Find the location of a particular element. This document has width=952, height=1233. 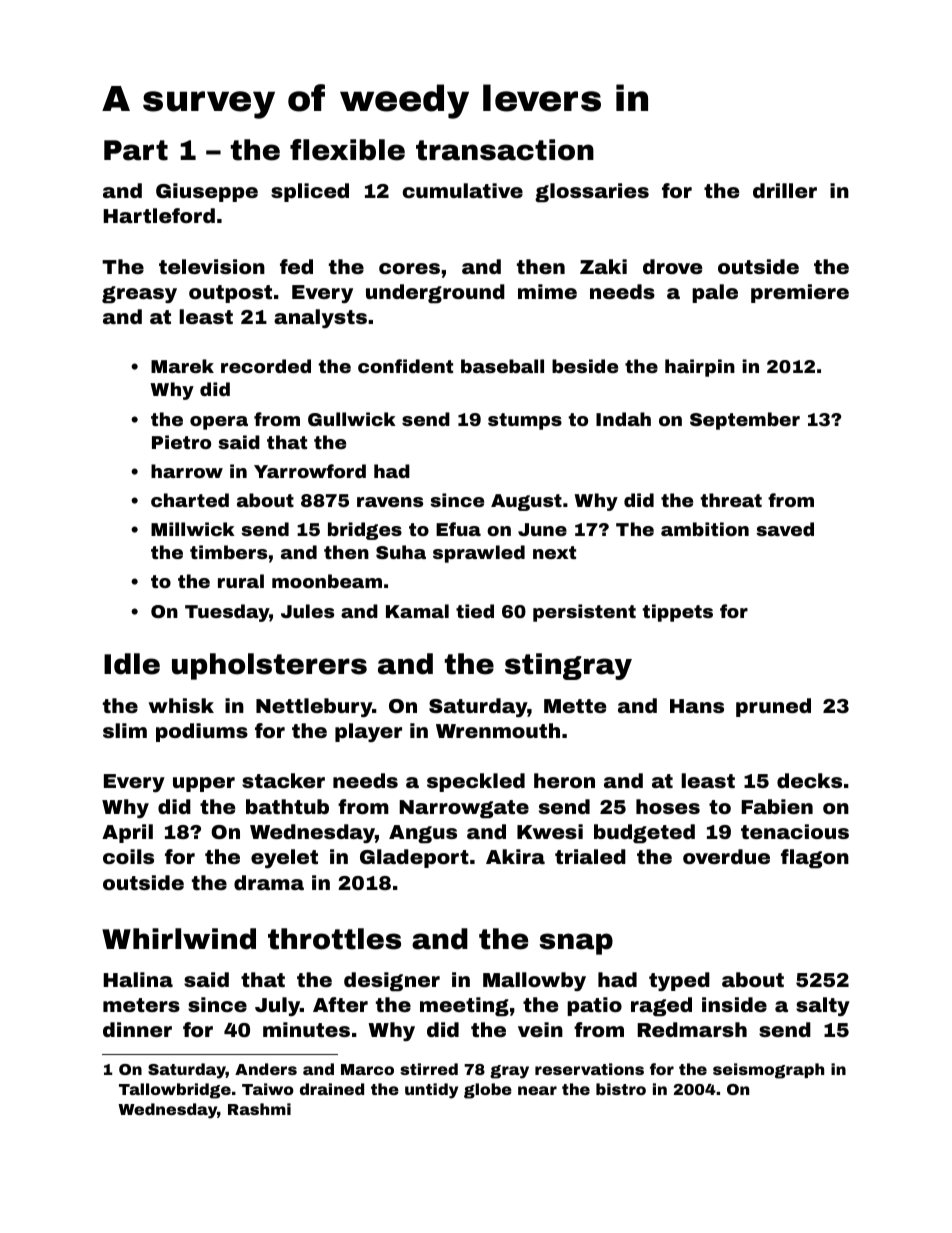

After is located at coordinates (340, 1004).
